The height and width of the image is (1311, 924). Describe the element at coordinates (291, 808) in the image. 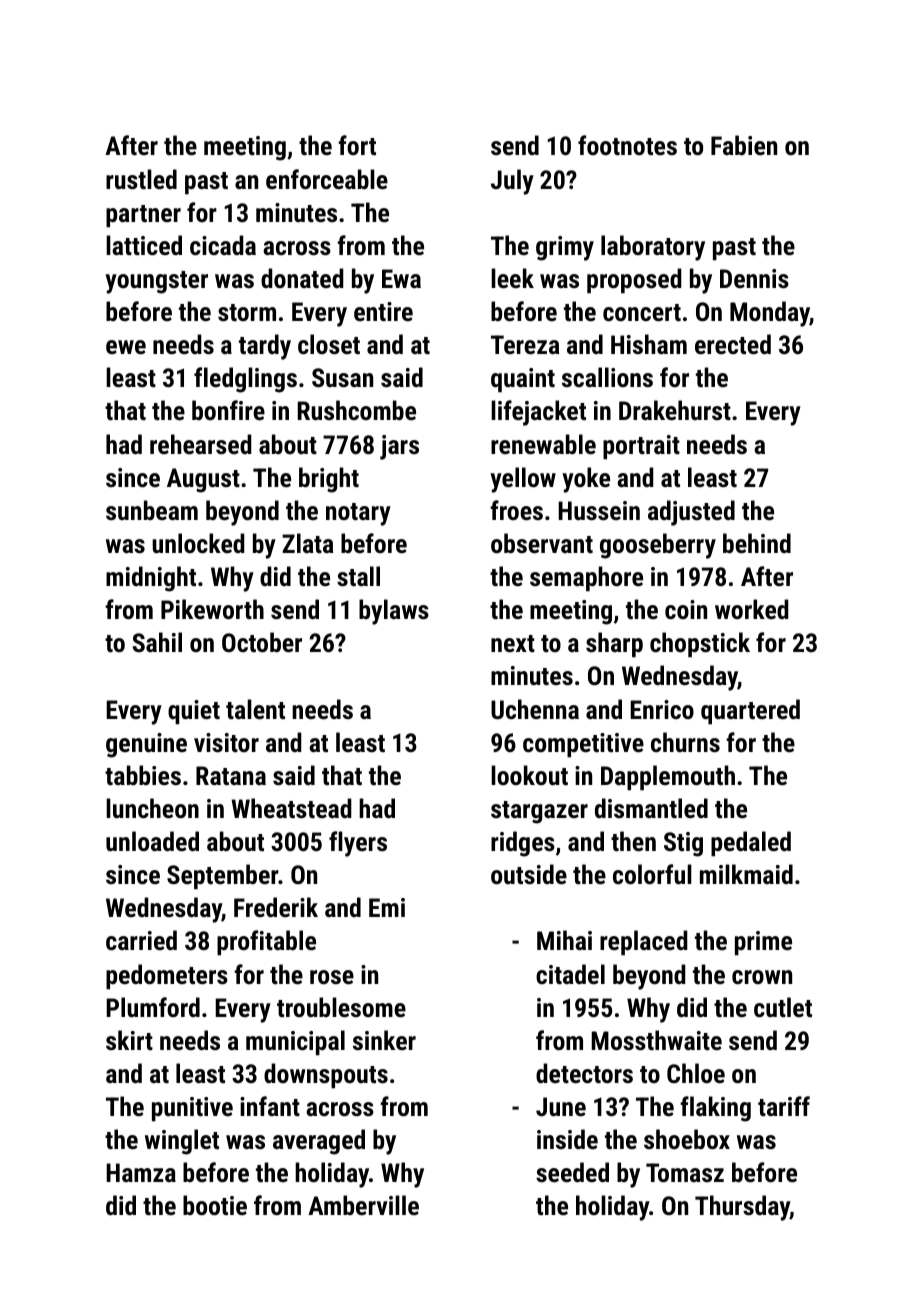

I see `Wheatstead` at that location.
